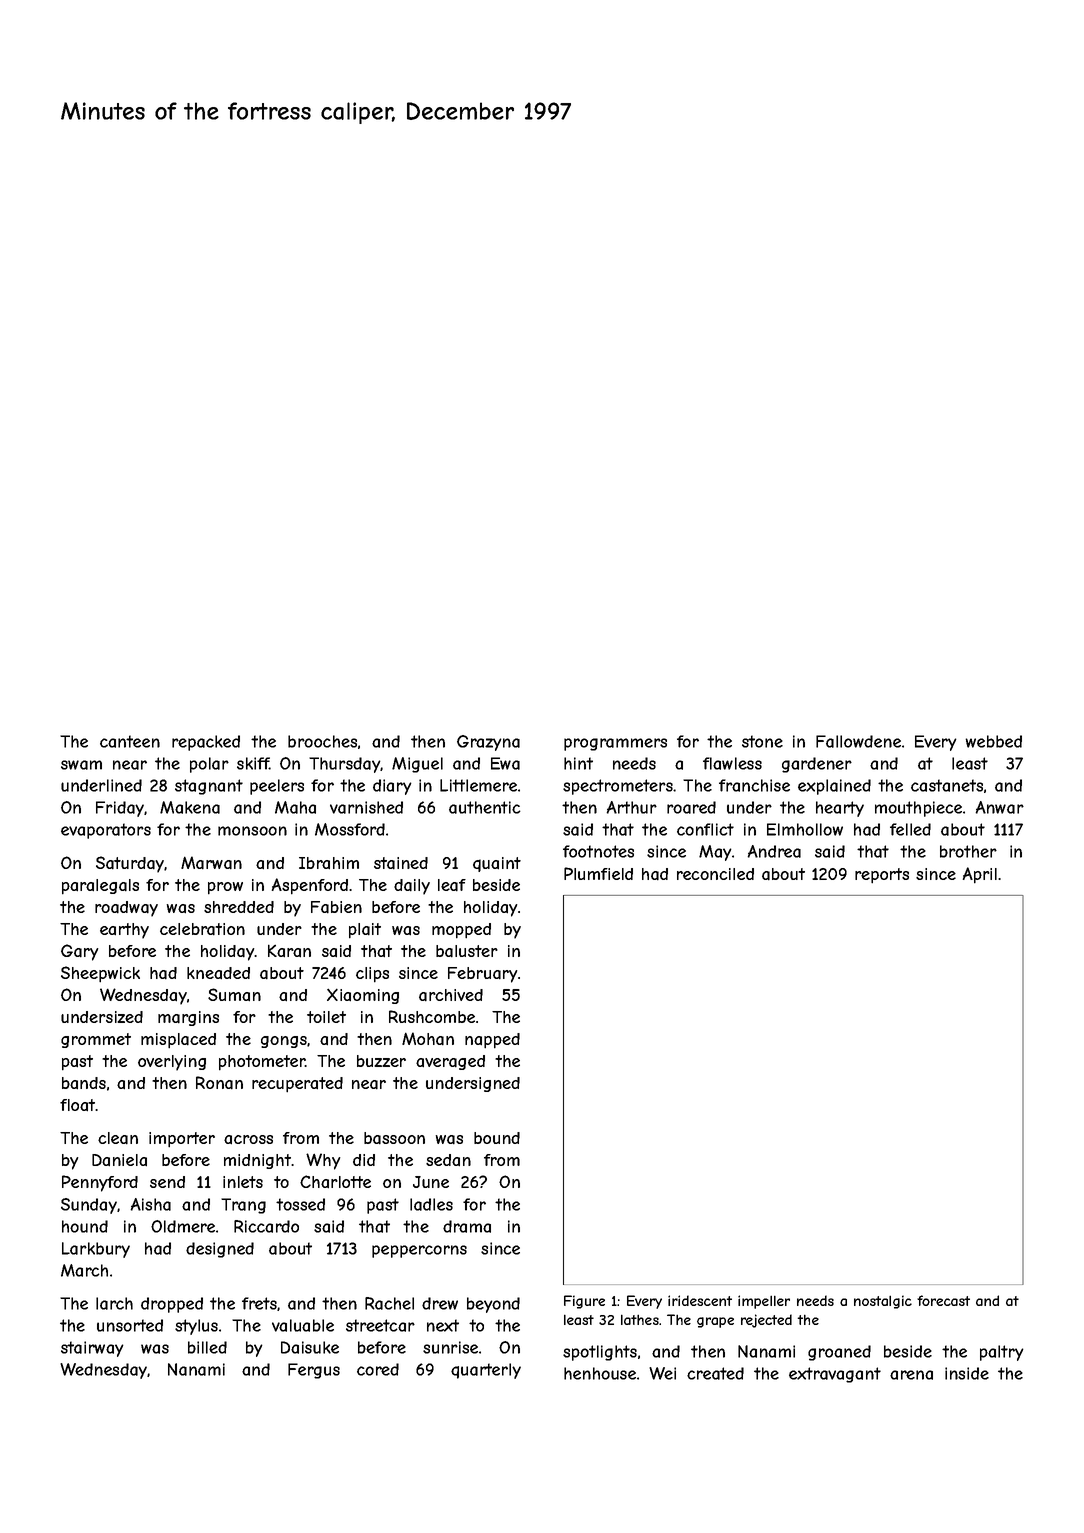  I want to click on Littlemere, so click(478, 785).
